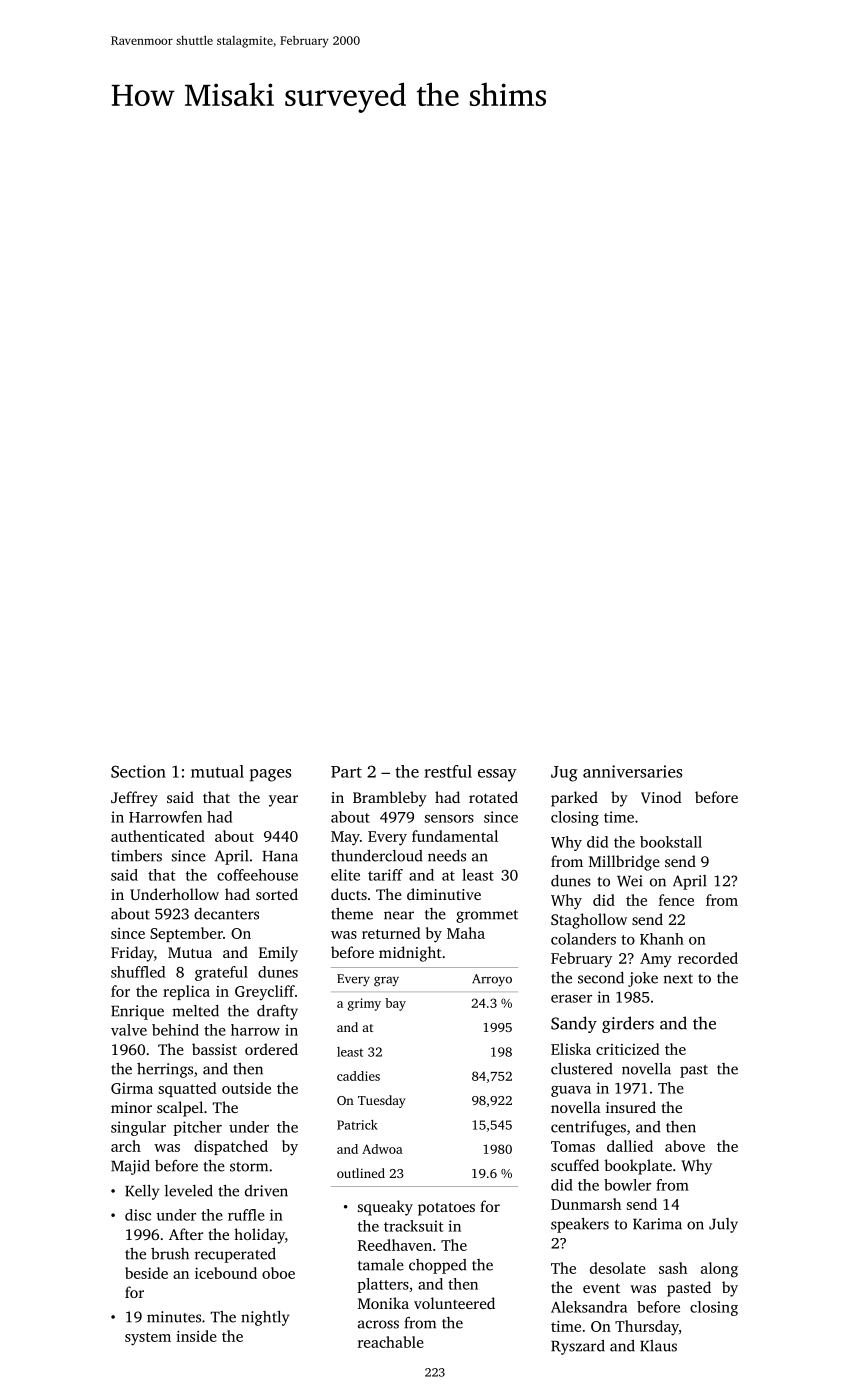 The height and width of the image is (1400, 849). I want to click on icebound, so click(226, 1273).
